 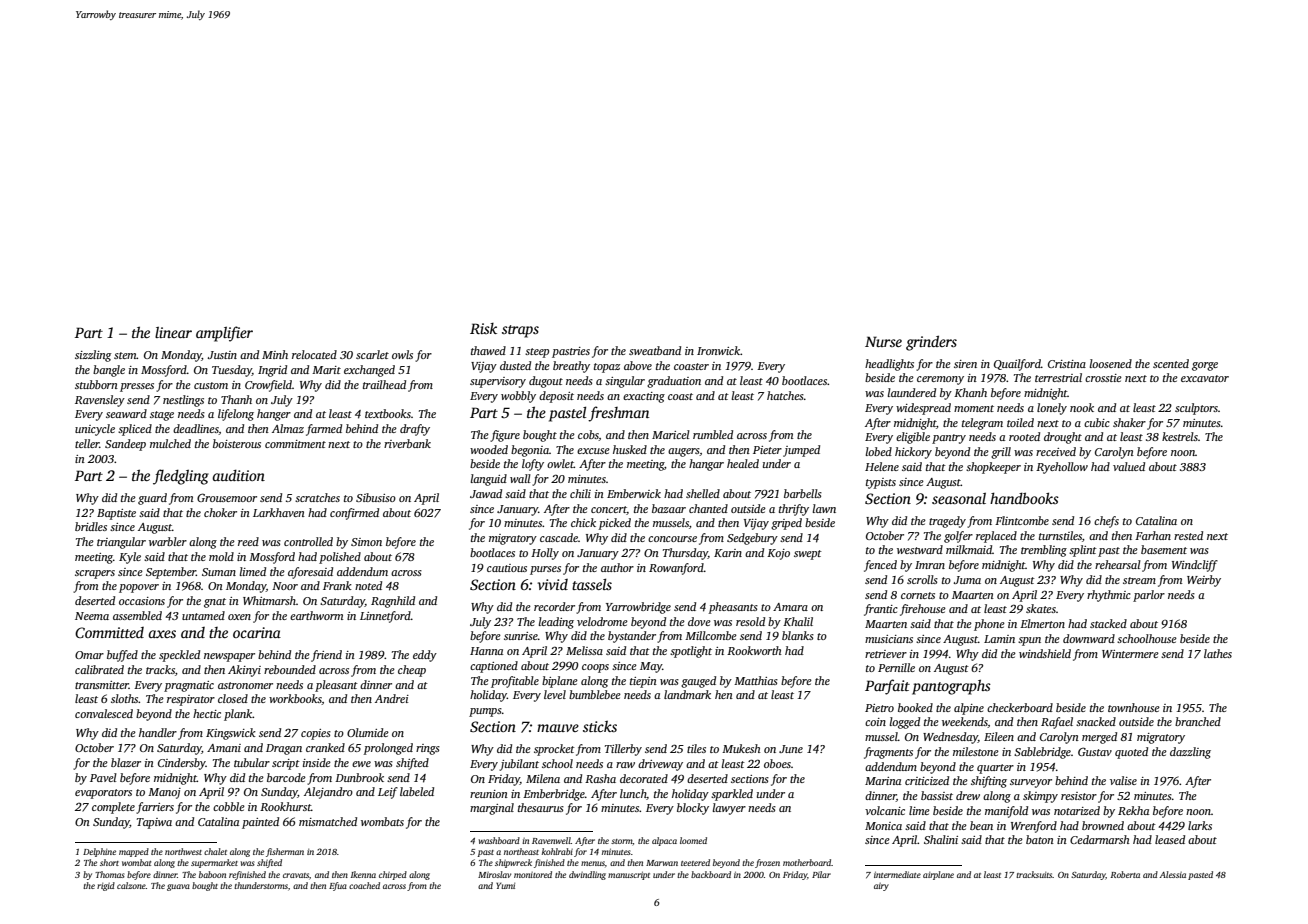 What do you see at coordinates (560, 463) in the image?
I see `owlet` at bounding box center [560, 463].
